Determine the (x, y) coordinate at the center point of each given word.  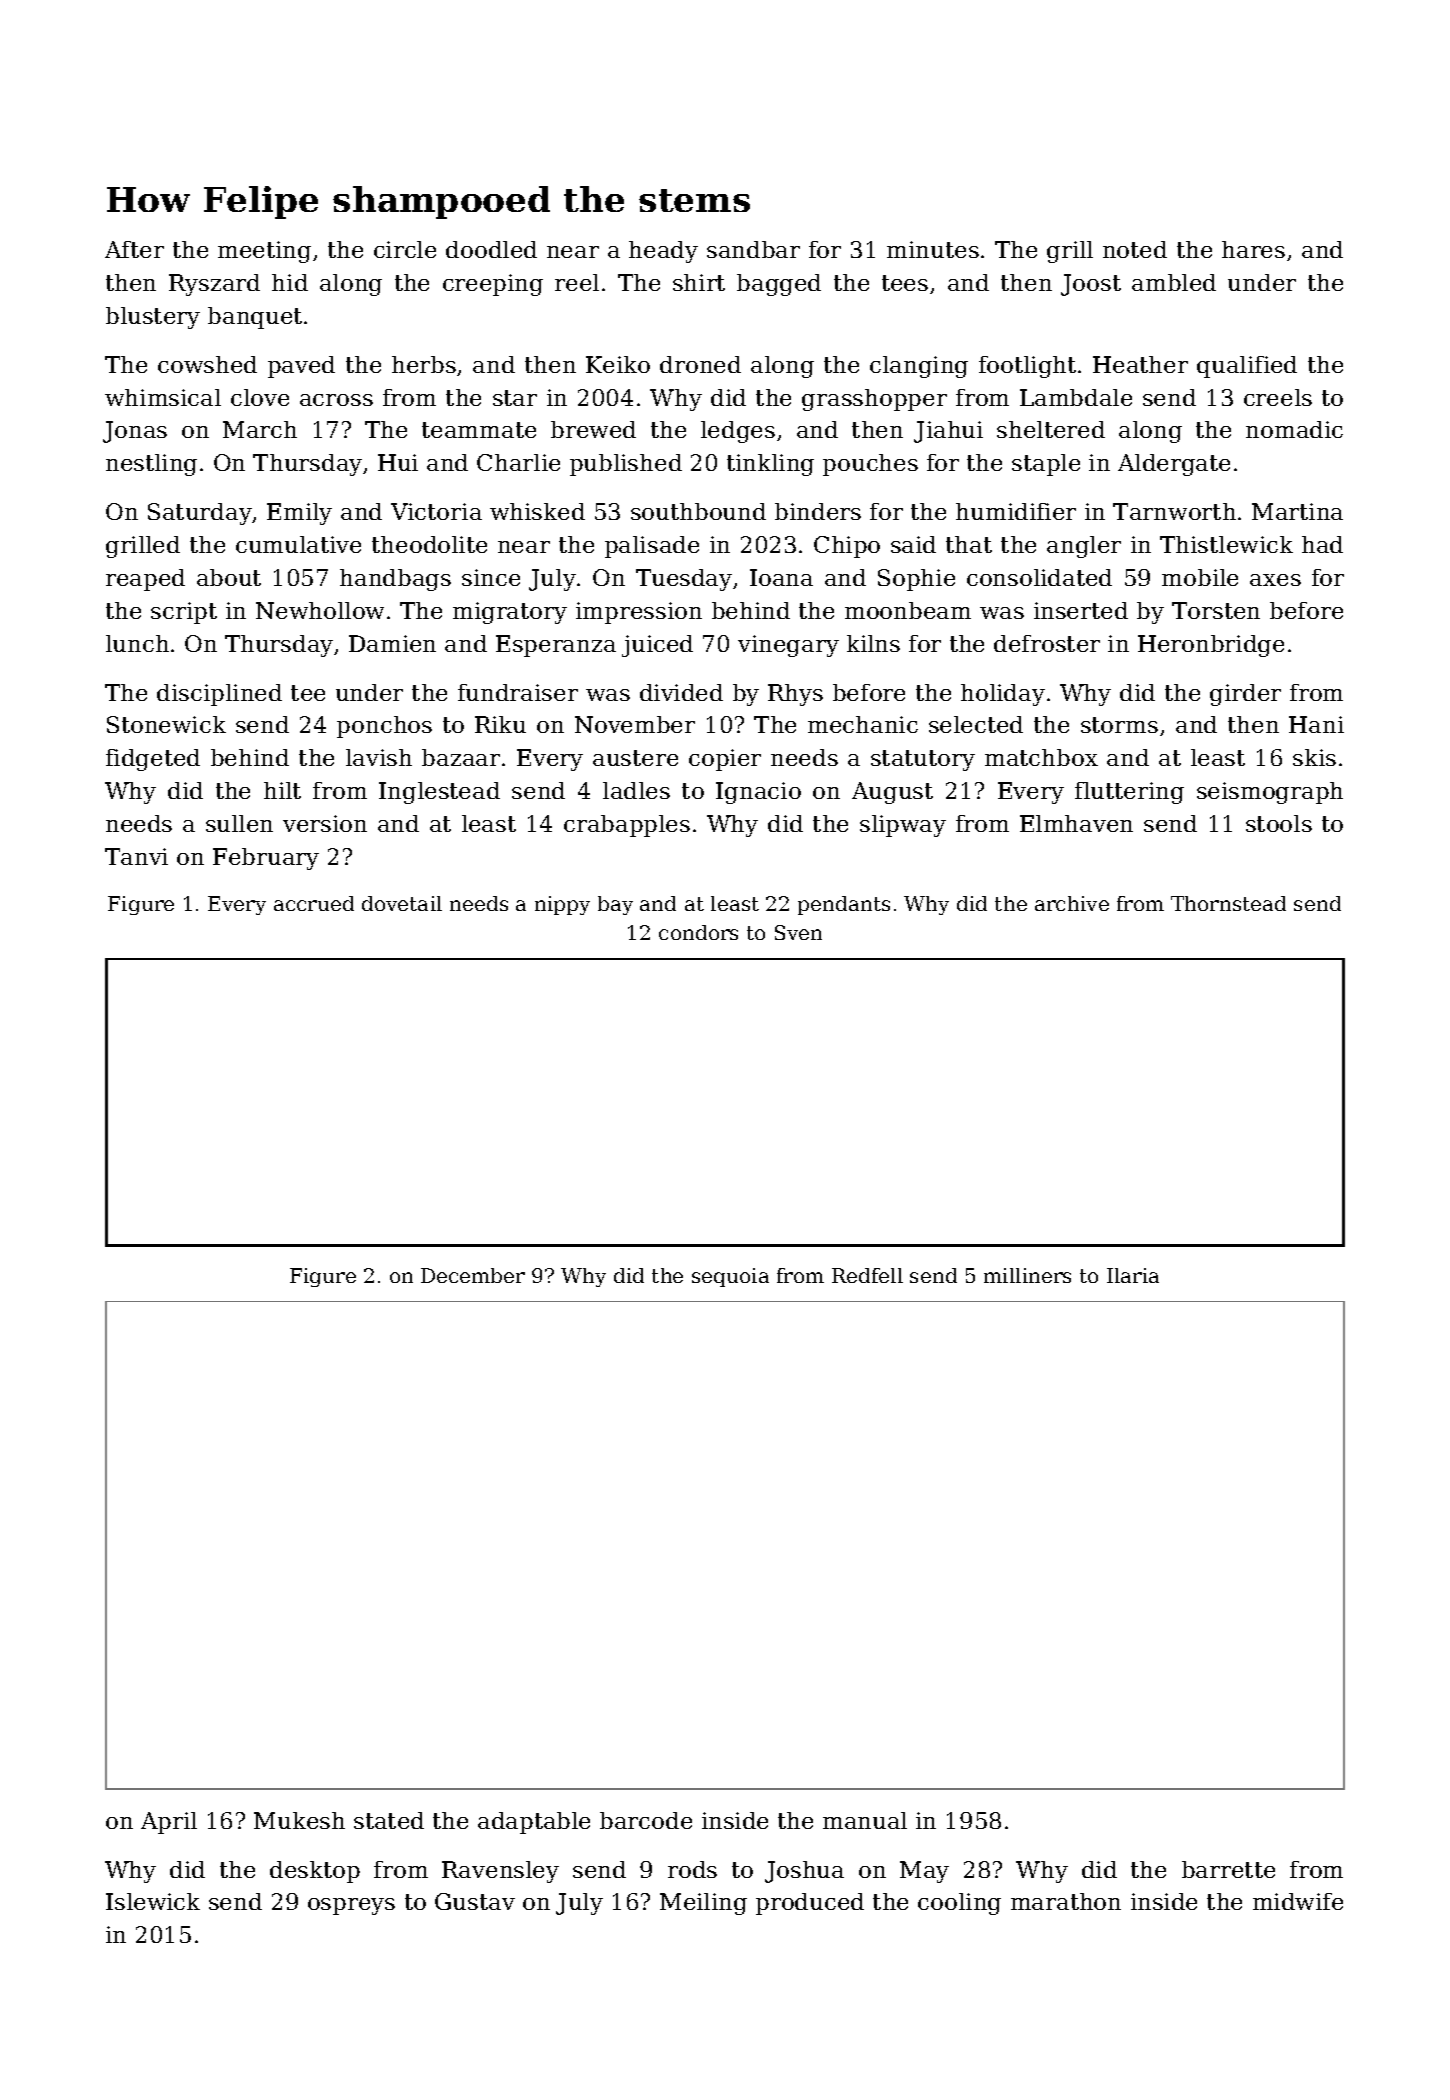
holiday (1003, 695)
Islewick (153, 1901)
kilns (873, 643)
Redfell (867, 1275)
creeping (493, 285)
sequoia (730, 1277)
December (473, 1275)
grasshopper (874, 400)
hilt (282, 790)
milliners (1027, 1275)
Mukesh (299, 1820)
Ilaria (1133, 1275)
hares (1253, 249)
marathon (1066, 1901)
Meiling (703, 1904)
